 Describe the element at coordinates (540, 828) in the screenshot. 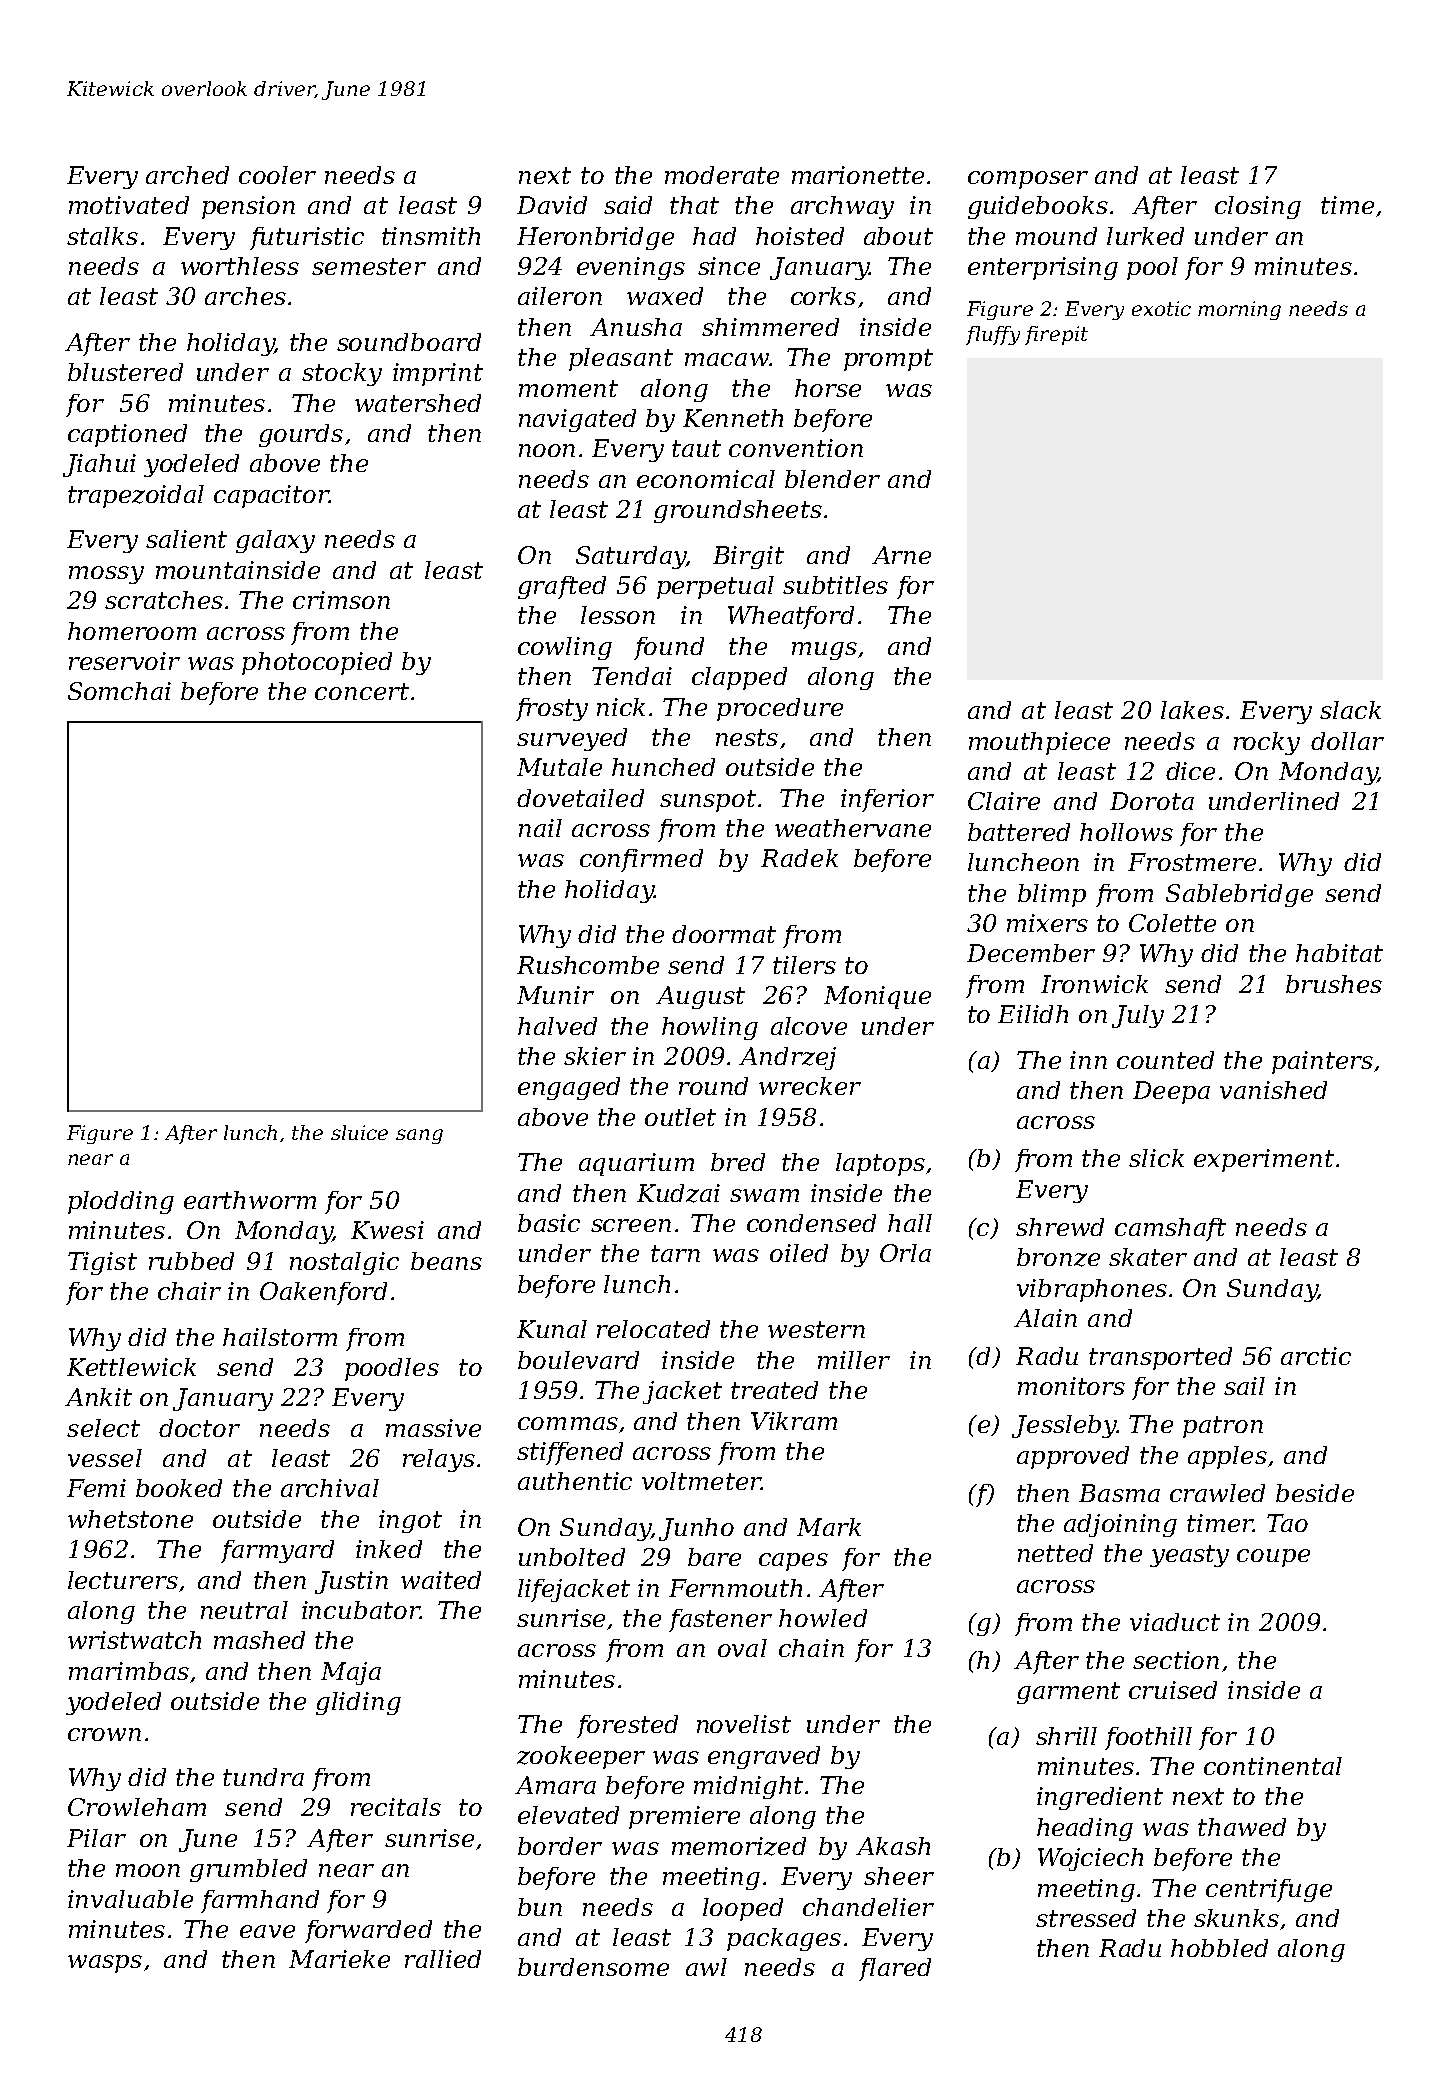

I see `nail` at that location.
